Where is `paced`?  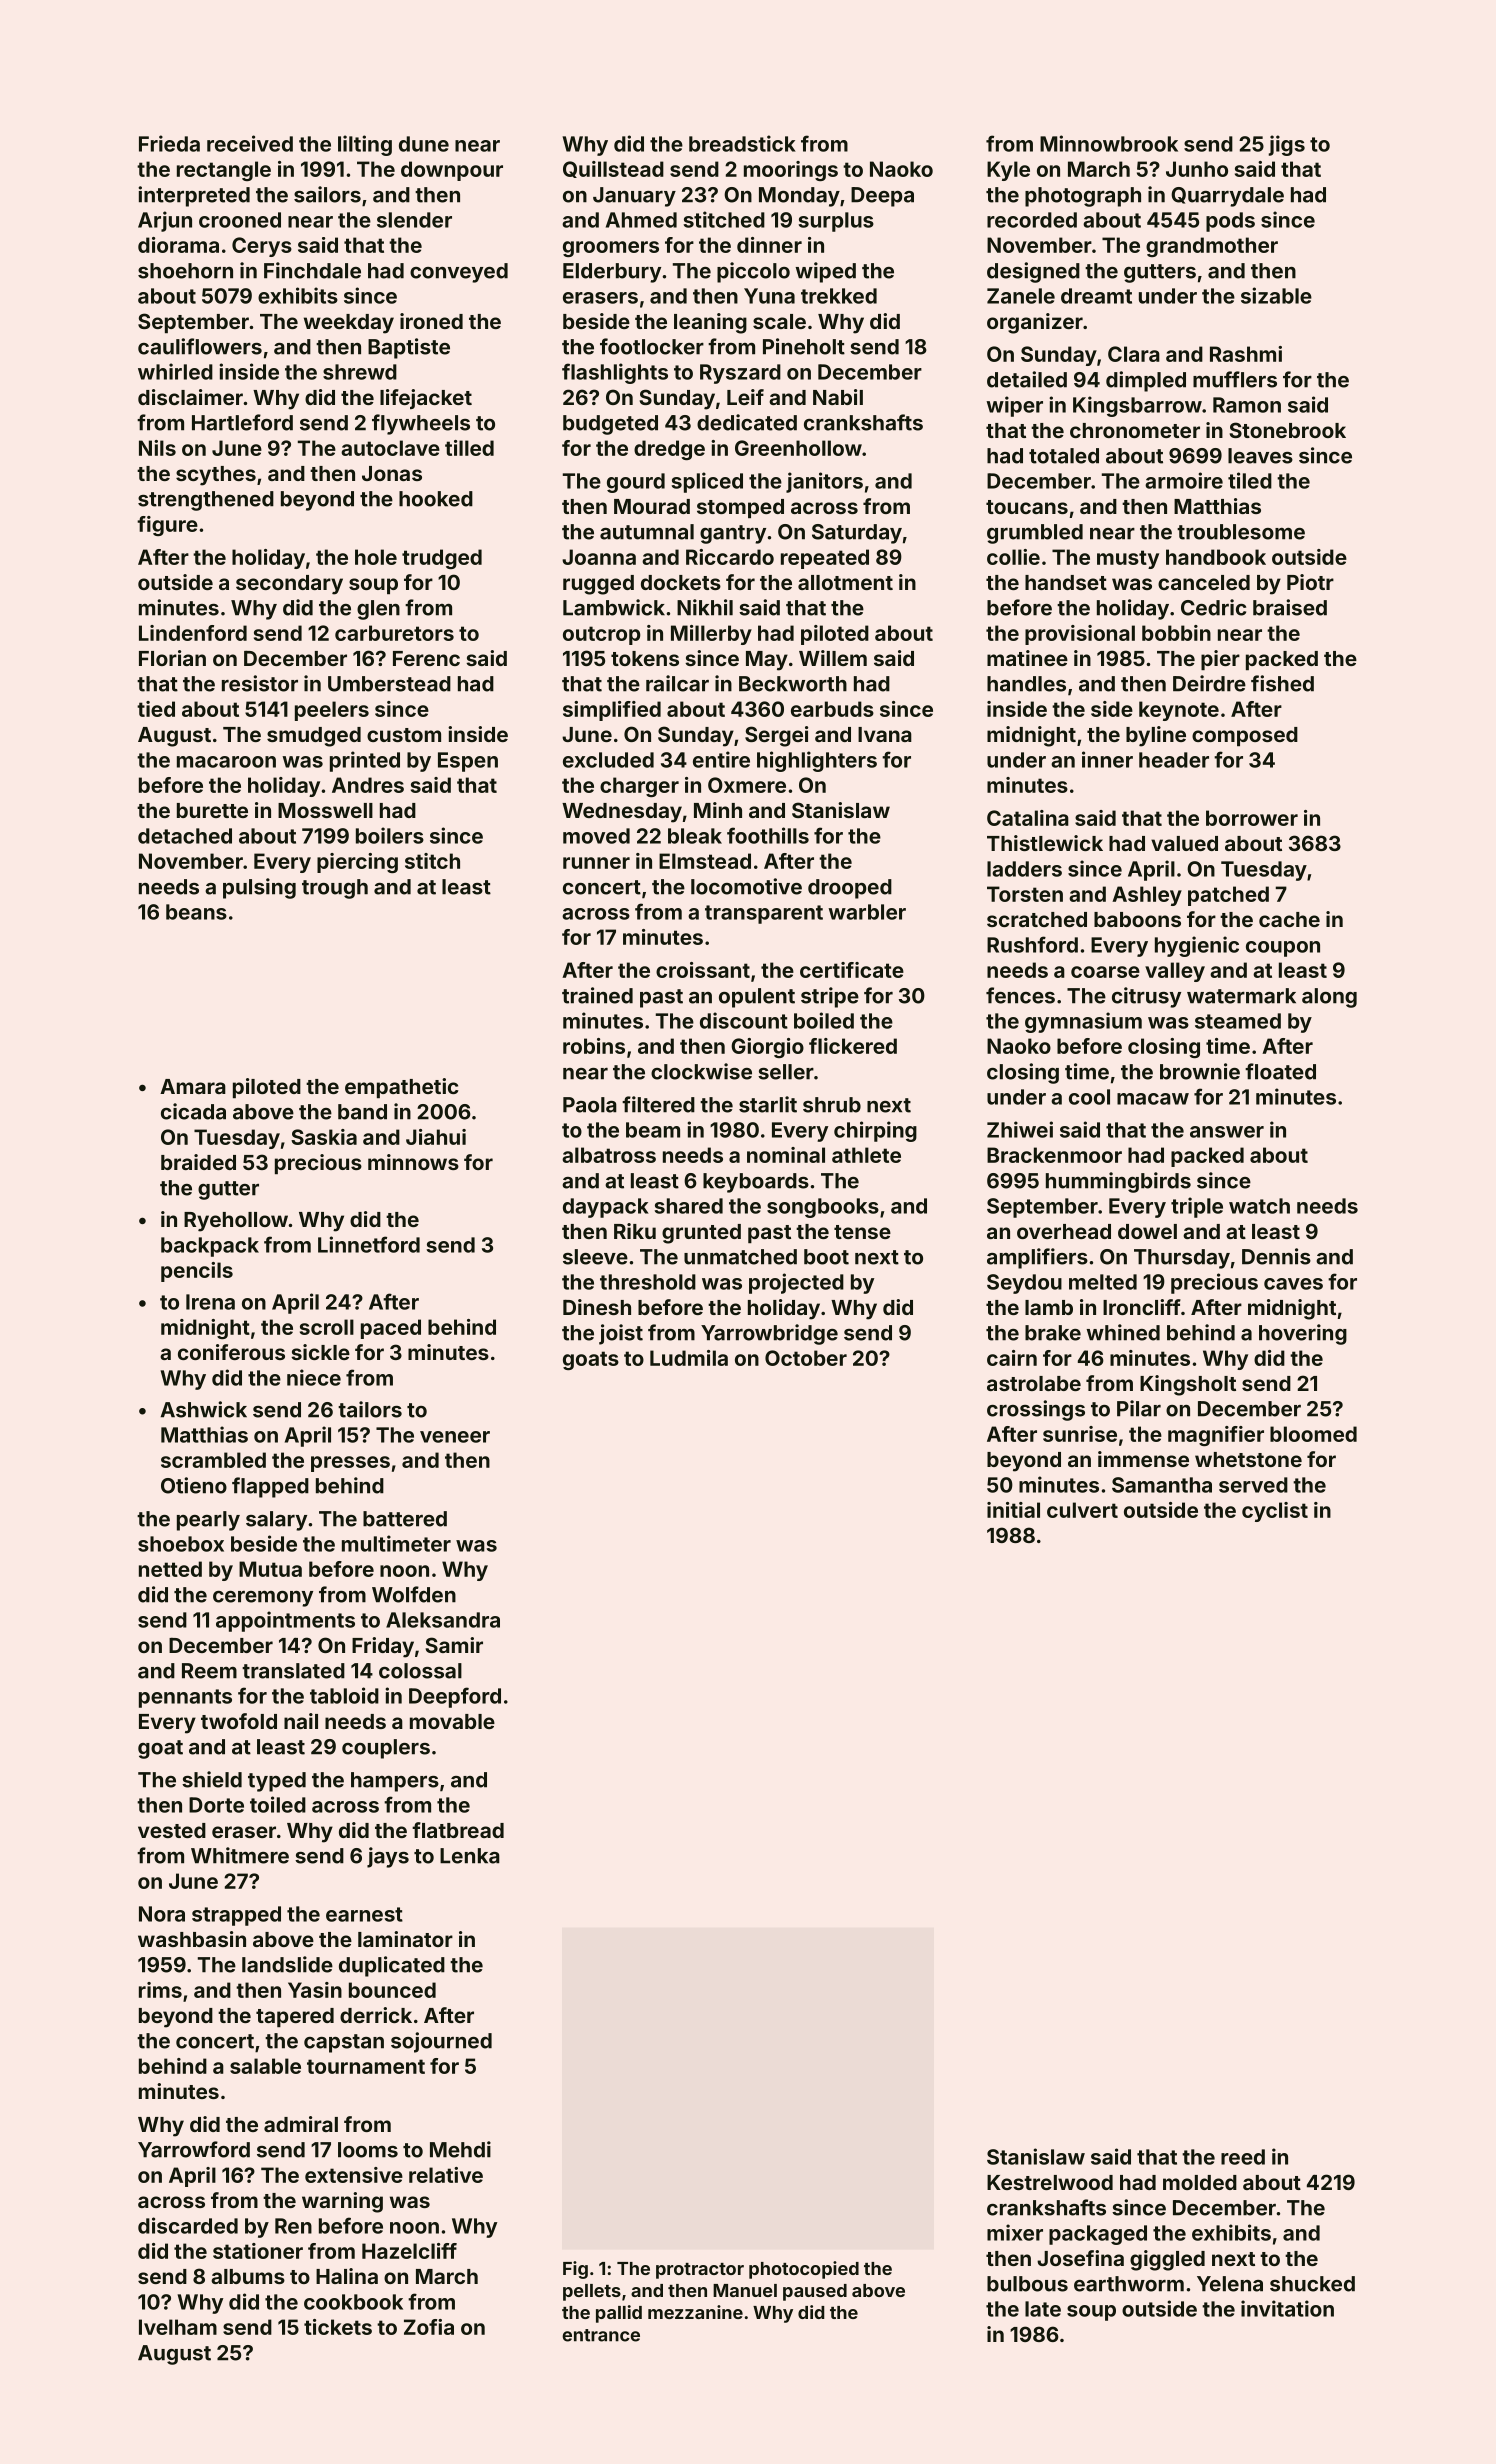
paced is located at coordinates (391, 1329).
